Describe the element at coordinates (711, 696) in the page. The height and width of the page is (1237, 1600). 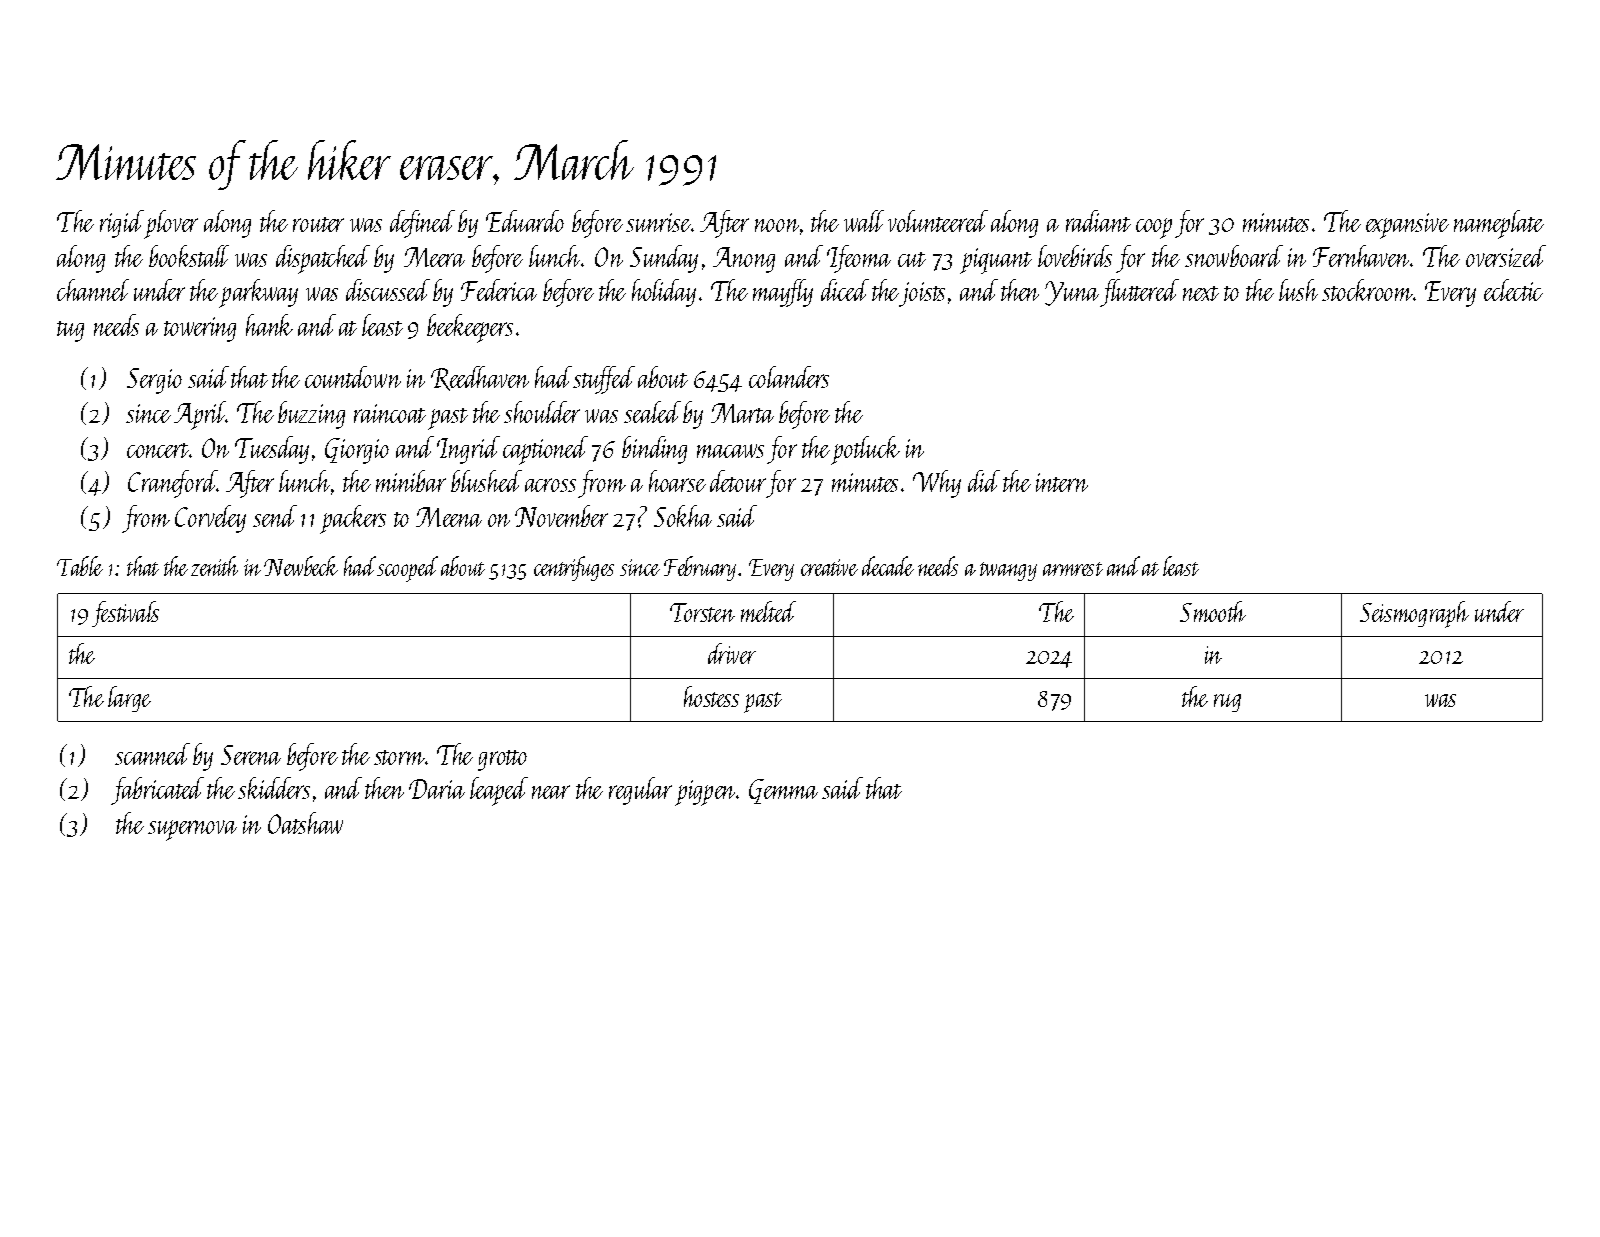
I see `hostess` at that location.
